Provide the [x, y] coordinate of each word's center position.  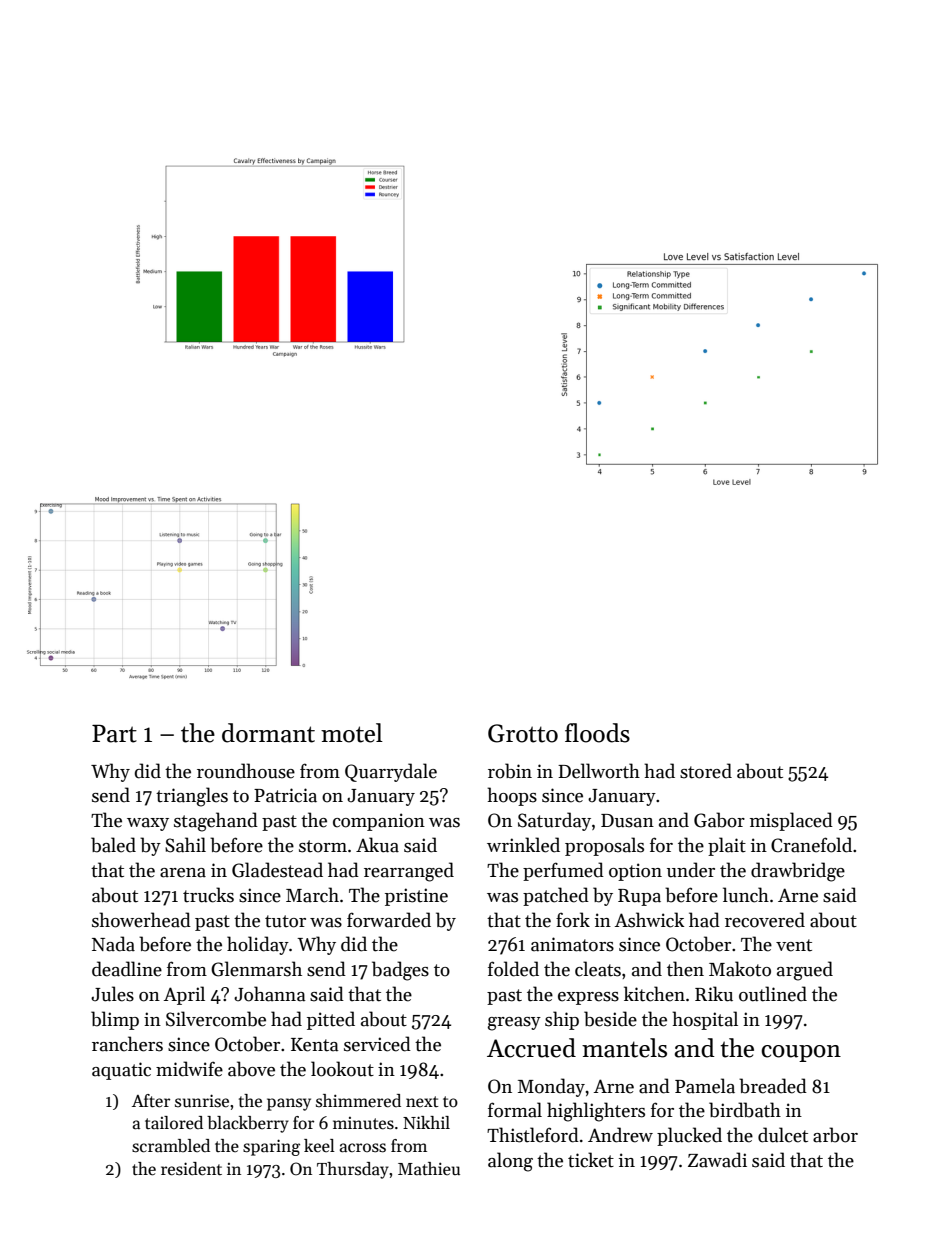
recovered [765, 920]
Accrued [531, 1048]
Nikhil [426, 1122]
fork [573, 920]
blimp [115, 1020]
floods [597, 733]
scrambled [171, 1146]
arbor [835, 1135]
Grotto [523, 733]
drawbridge [798, 872]
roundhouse [246, 771]
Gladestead [277, 870]
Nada [113, 944]
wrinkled [523, 845]
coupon [801, 1053]
